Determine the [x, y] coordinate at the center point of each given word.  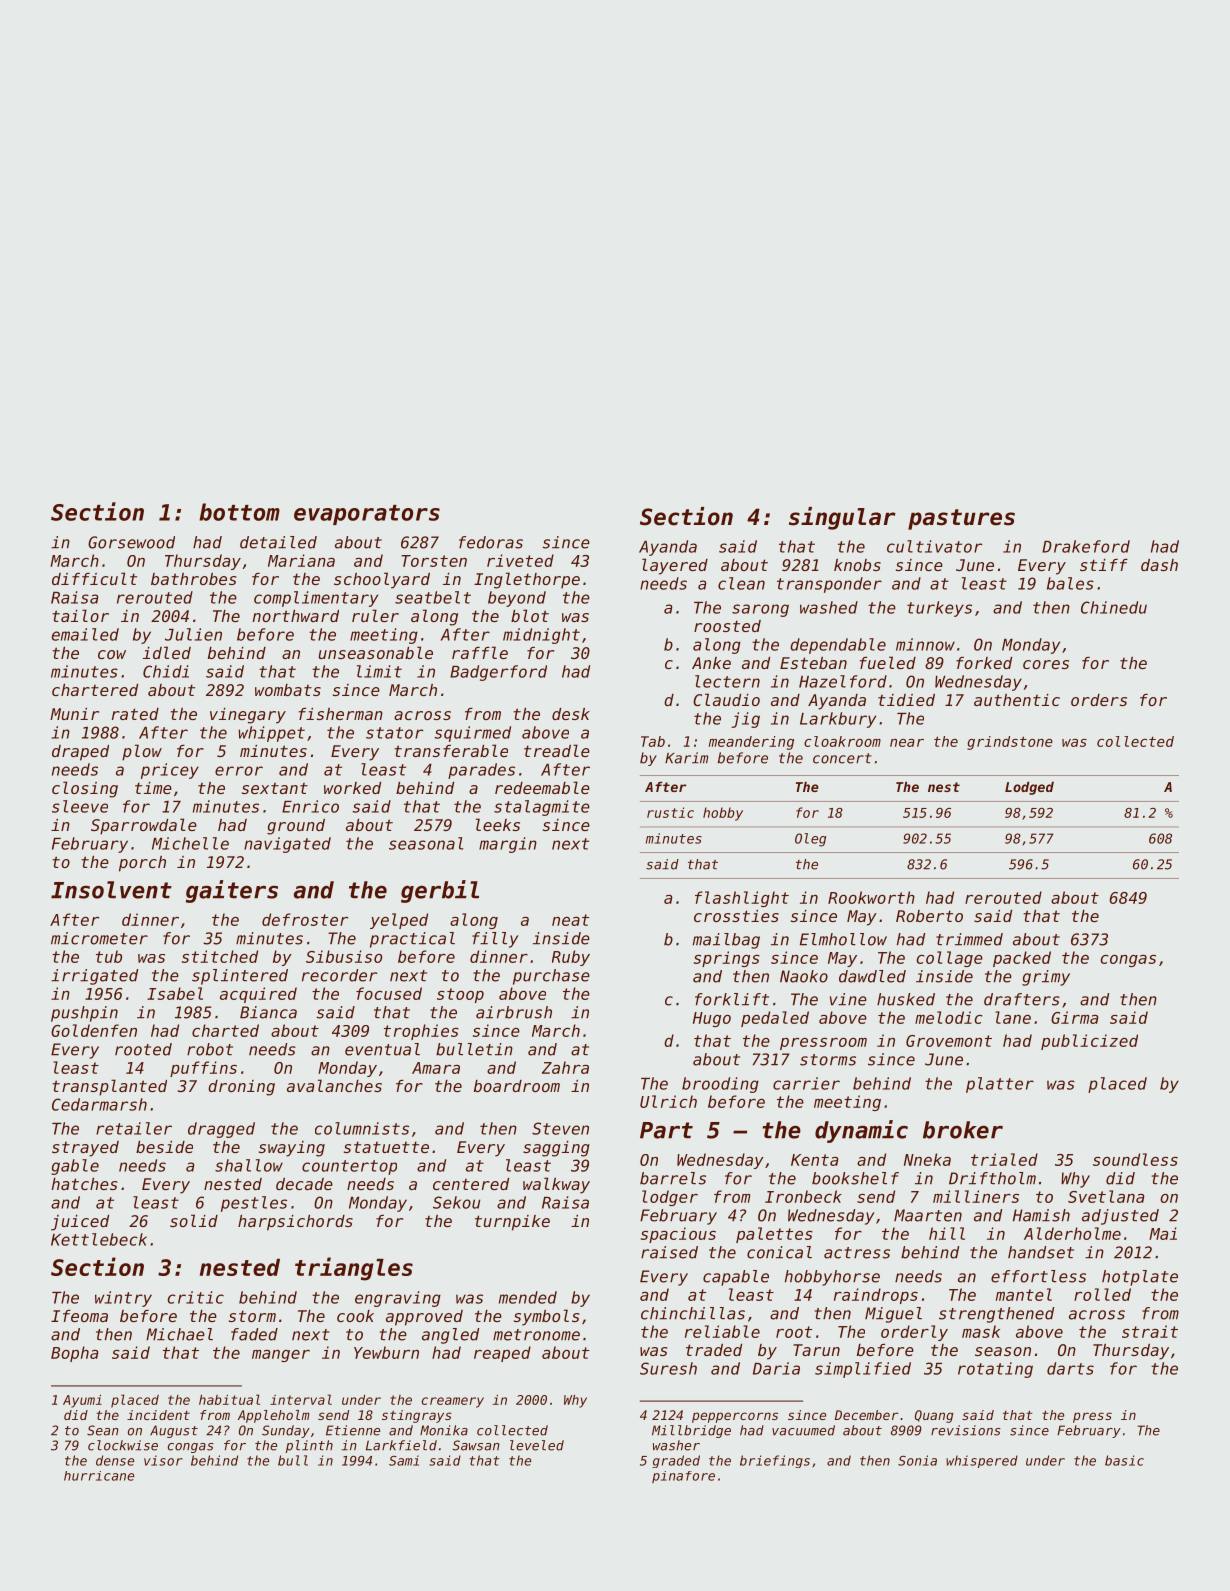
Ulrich [668, 1101]
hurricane [99, 1476]
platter [1000, 1085]
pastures [961, 519]
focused [389, 993]
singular [842, 518]
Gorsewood [131, 542]
